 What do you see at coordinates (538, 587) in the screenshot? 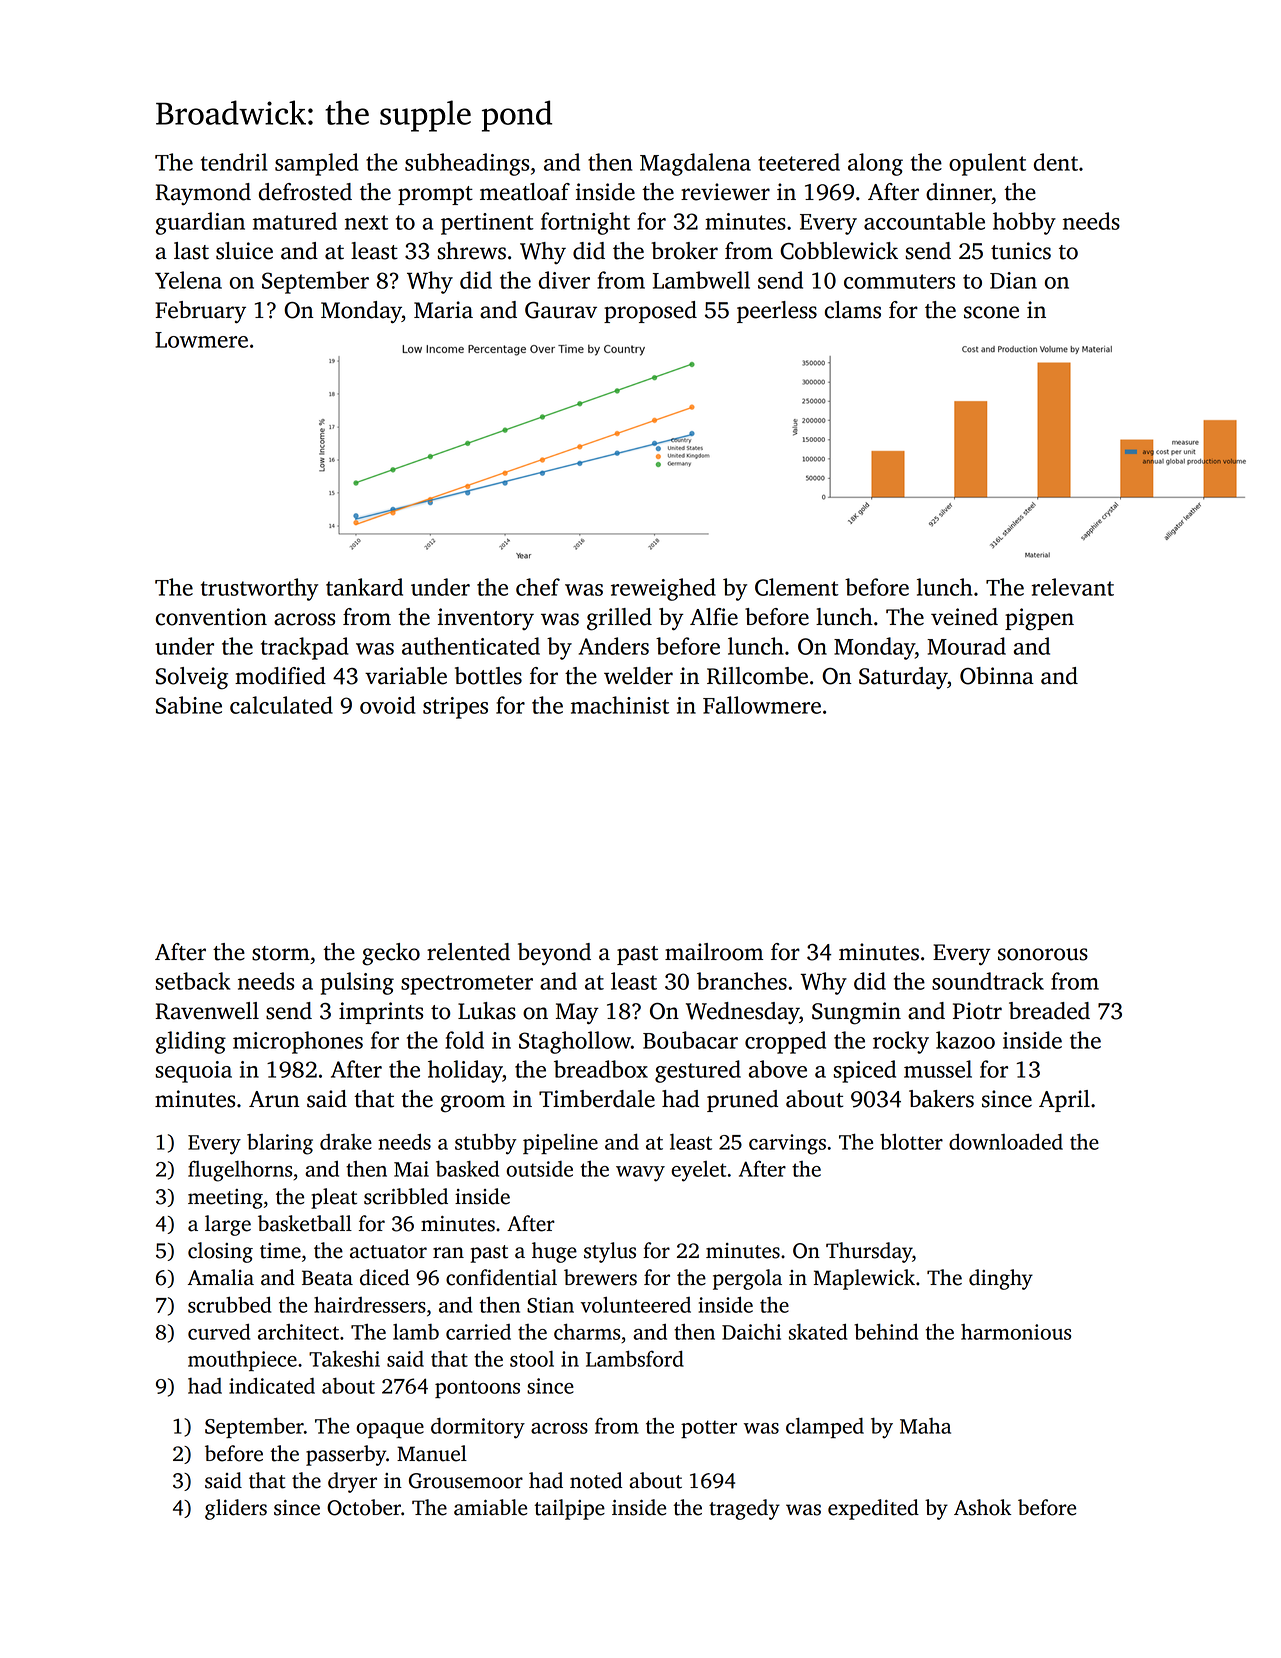
I see `chef` at bounding box center [538, 587].
